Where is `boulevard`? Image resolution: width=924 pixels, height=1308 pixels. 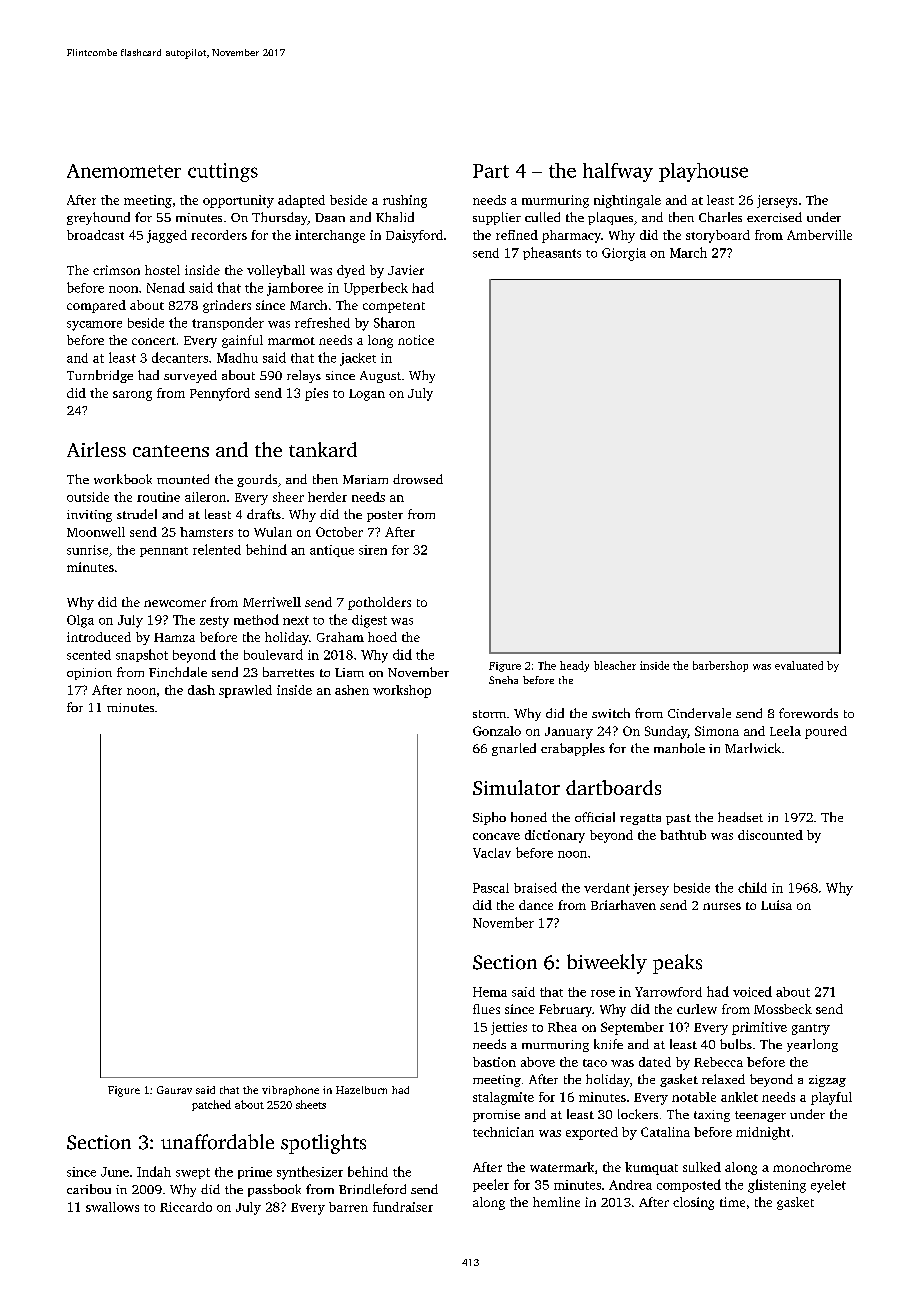
boulevard is located at coordinates (273, 654).
